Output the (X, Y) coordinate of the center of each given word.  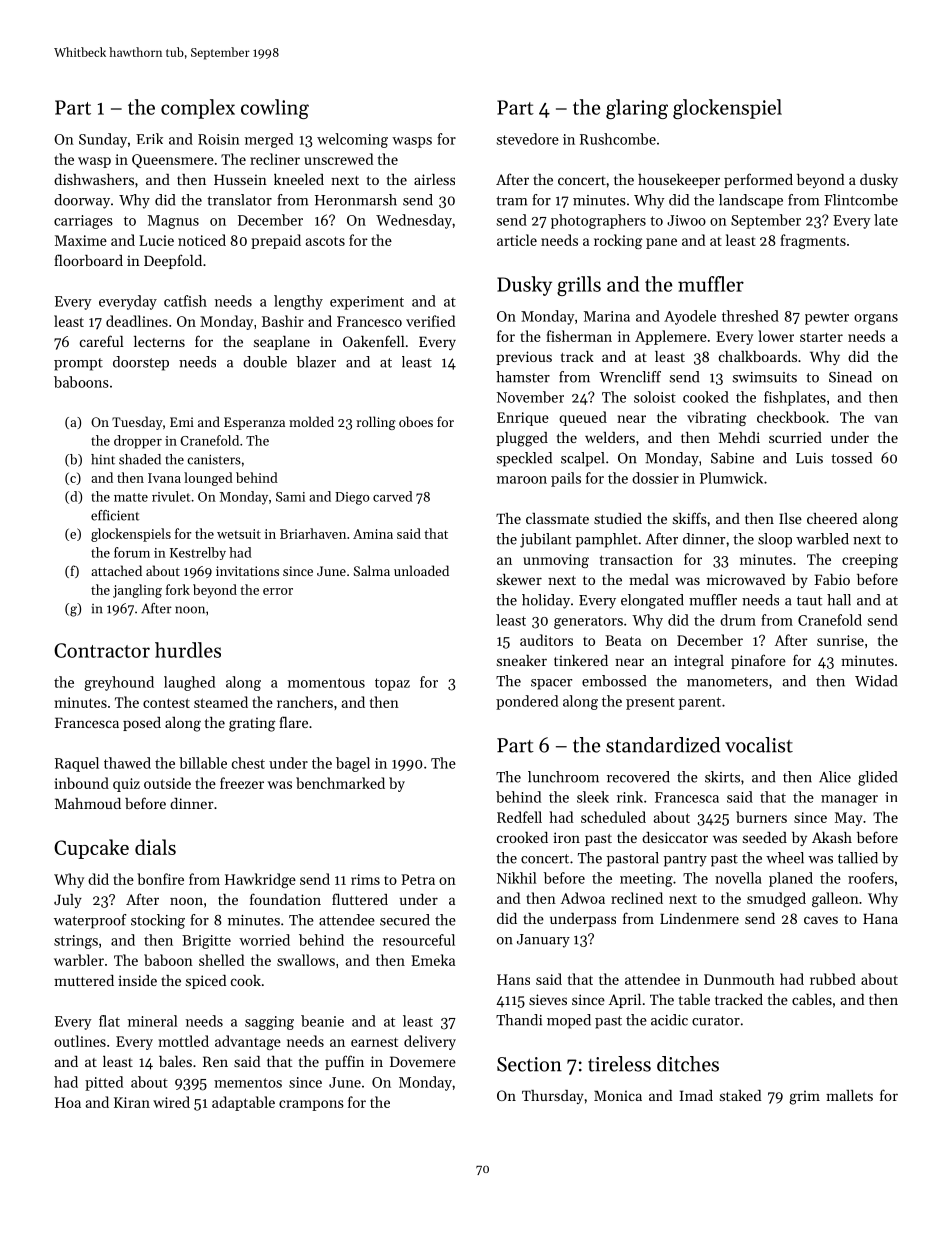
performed (758, 180)
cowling (275, 109)
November (530, 397)
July (68, 901)
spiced (206, 982)
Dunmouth (739, 979)
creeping (870, 561)
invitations (247, 571)
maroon (522, 480)
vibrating (717, 418)
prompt (78, 364)
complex (198, 109)
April (625, 1001)
